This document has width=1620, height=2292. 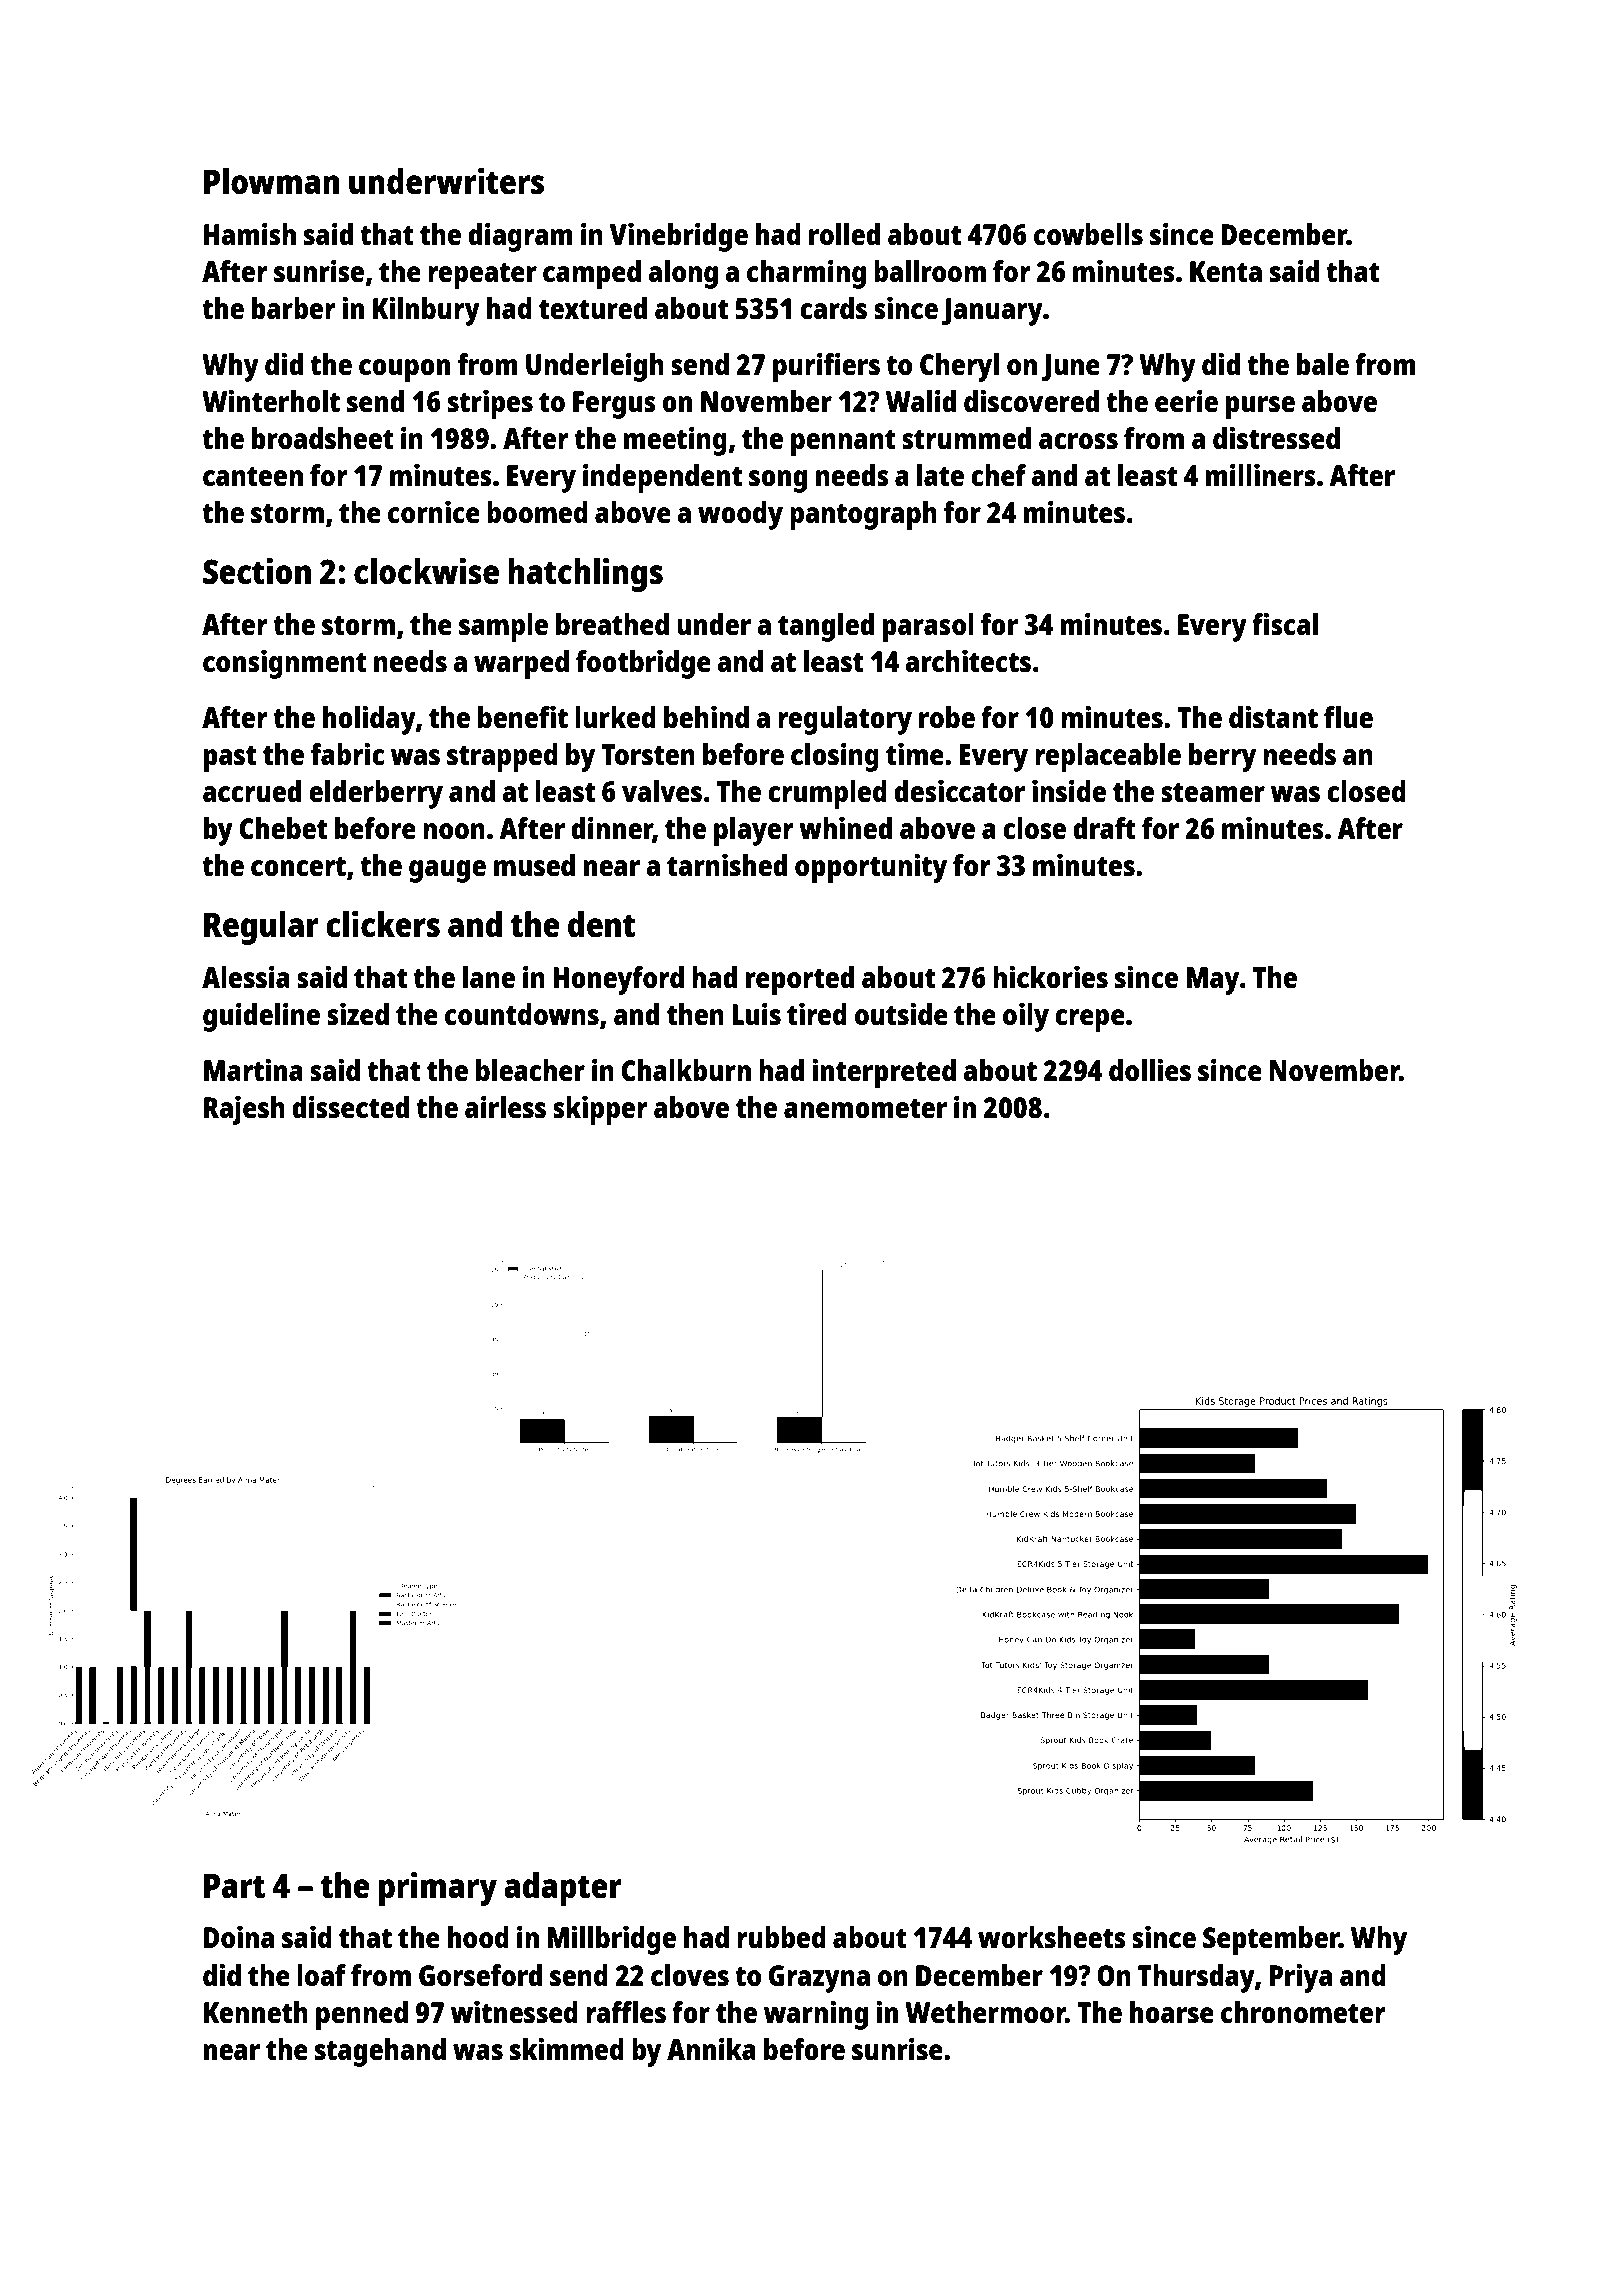 I want to click on clickers, so click(x=383, y=924).
